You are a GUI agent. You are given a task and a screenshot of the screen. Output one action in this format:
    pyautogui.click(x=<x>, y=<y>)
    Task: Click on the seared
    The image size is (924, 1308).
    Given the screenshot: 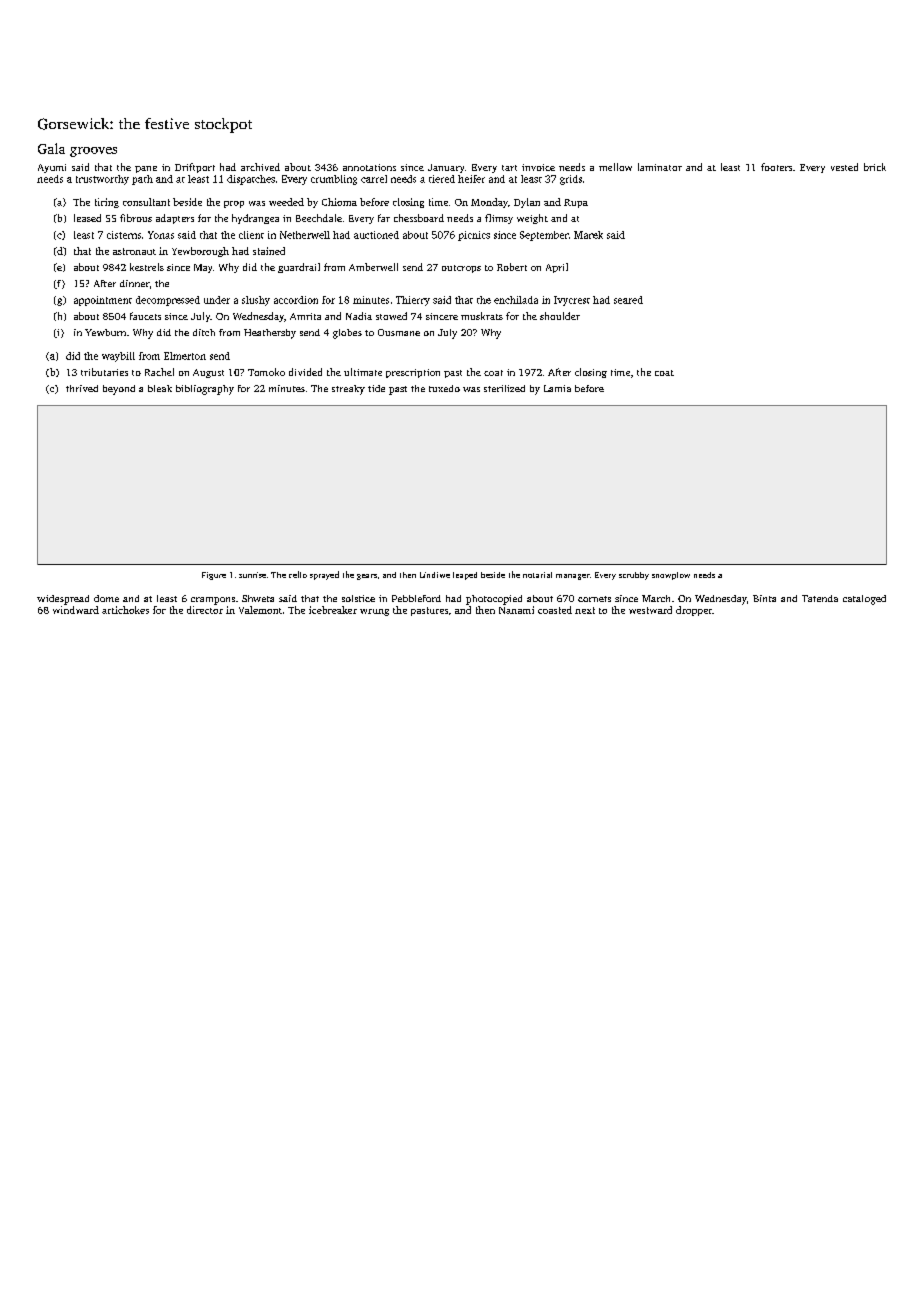 What is the action you would take?
    pyautogui.click(x=628, y=300)
